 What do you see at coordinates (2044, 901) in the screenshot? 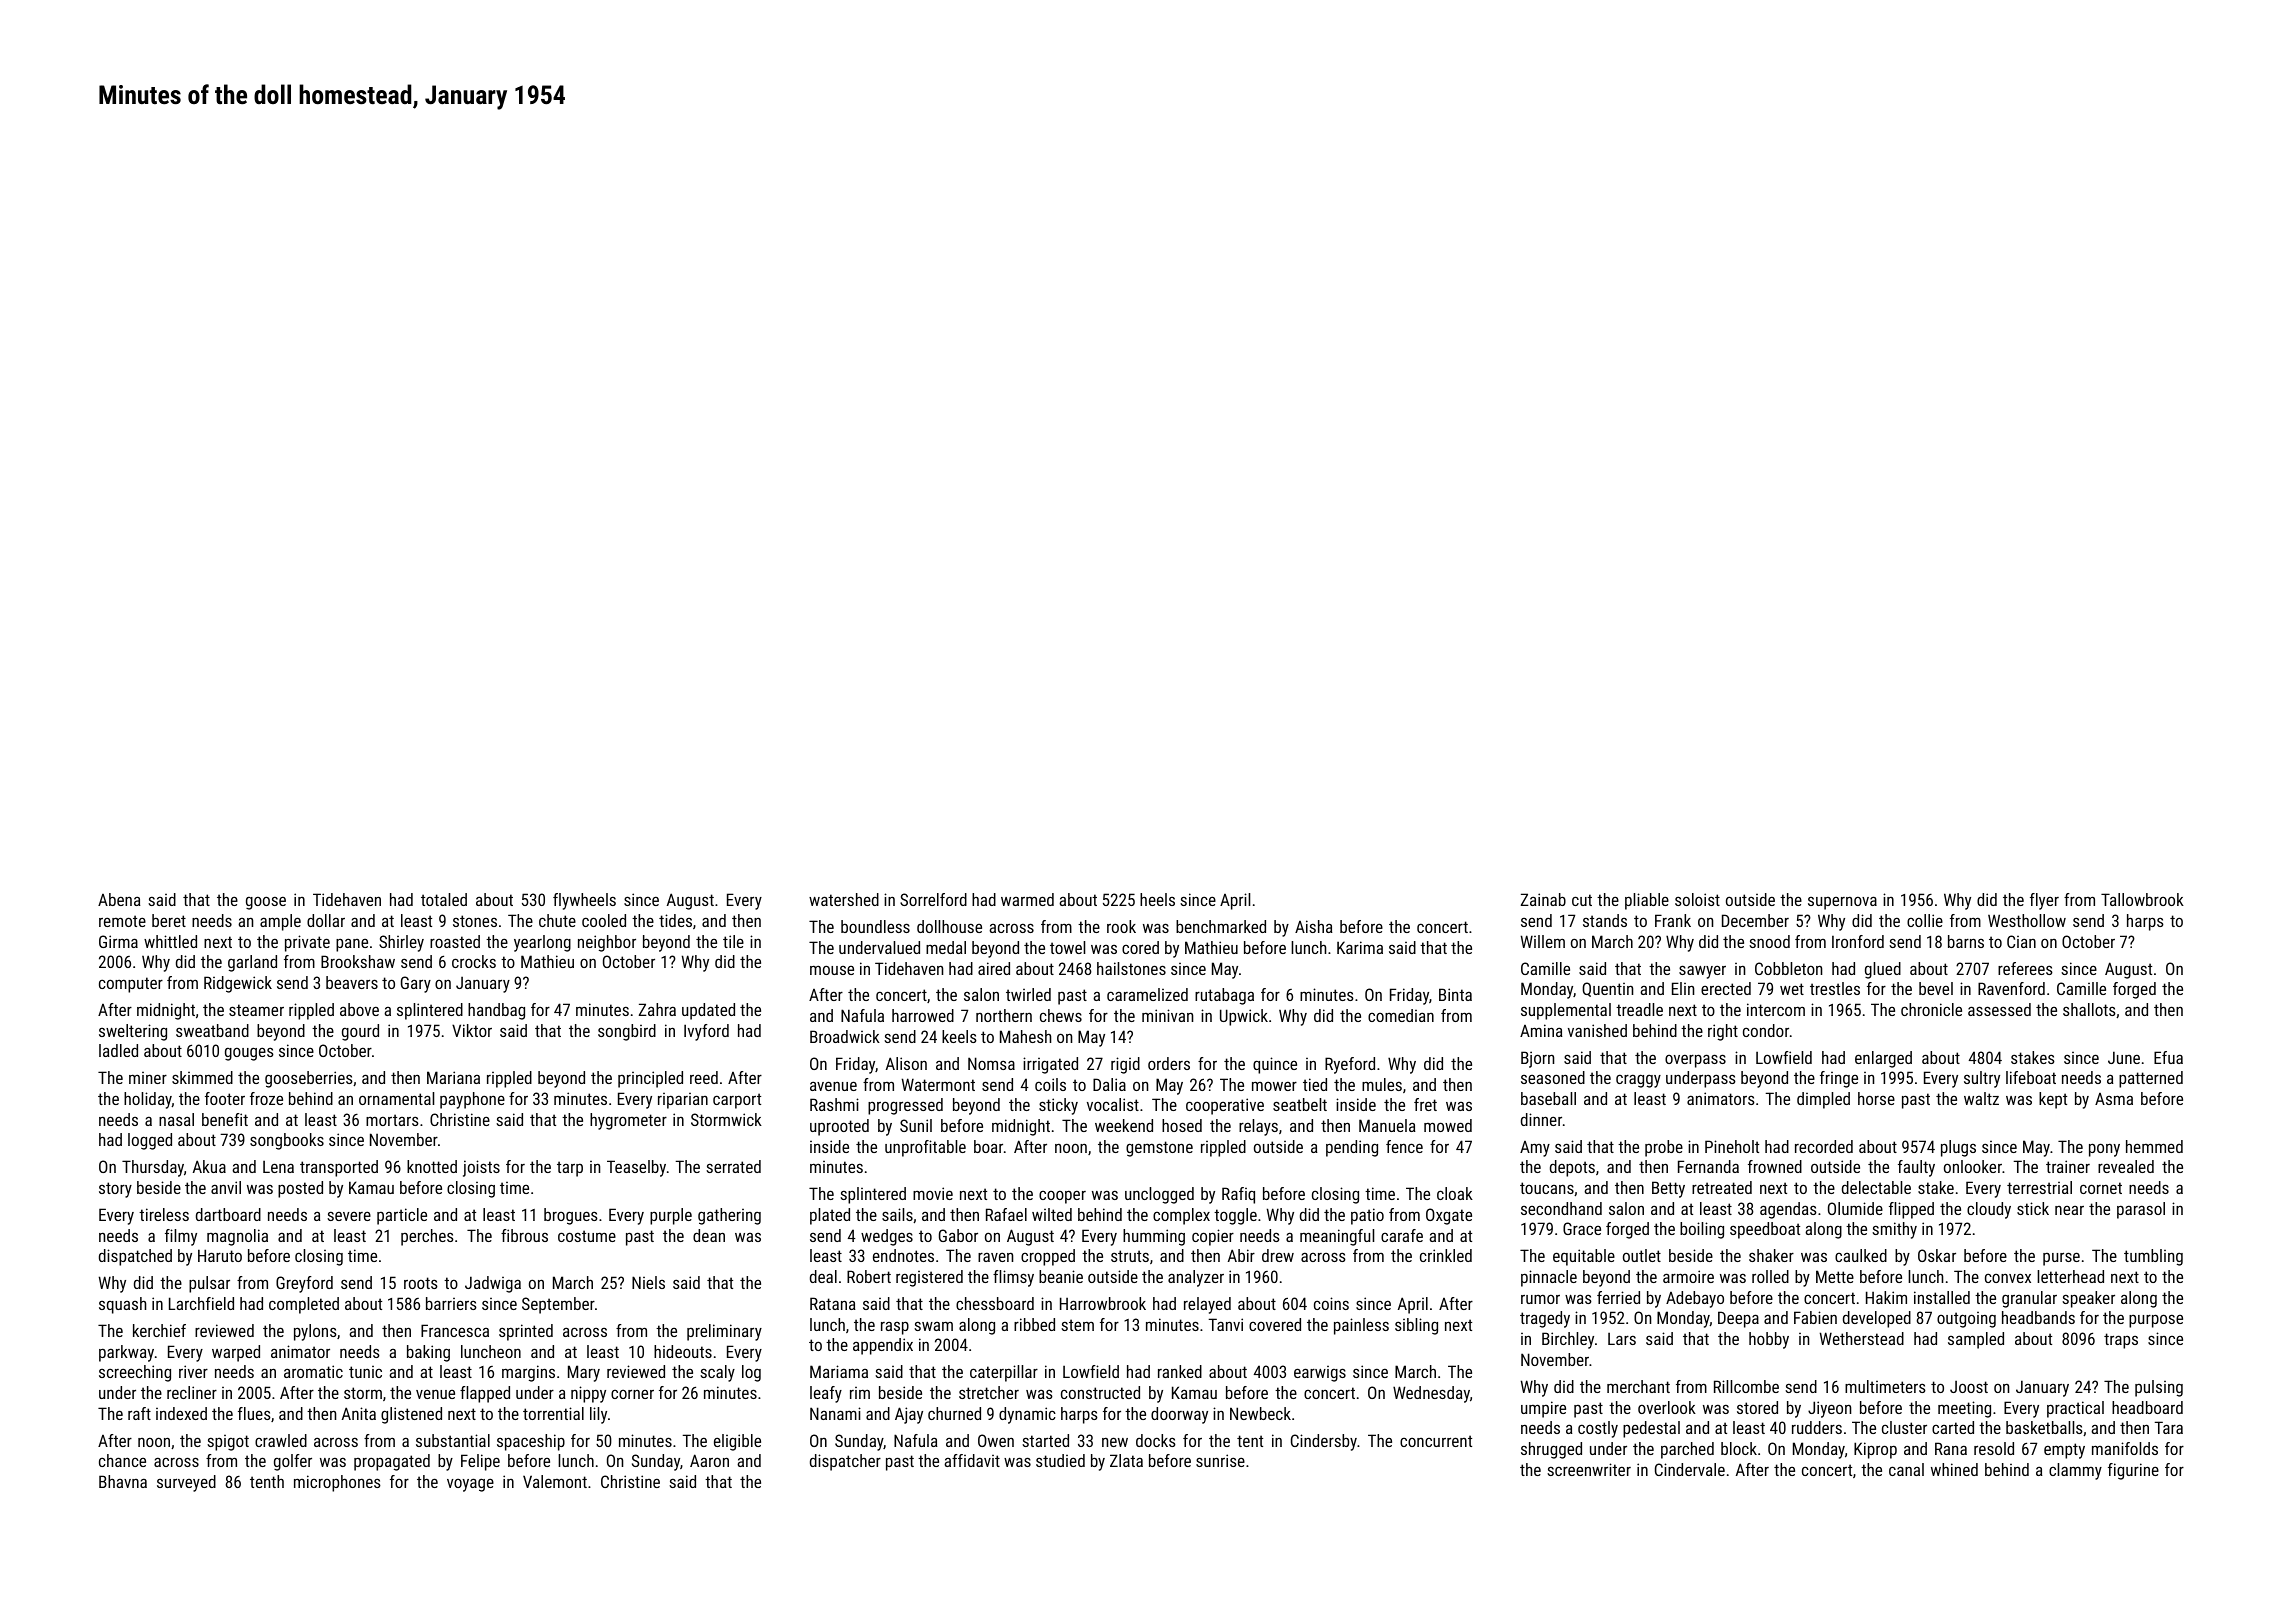
I see `flyer` at bounding box center [2044, 901].
